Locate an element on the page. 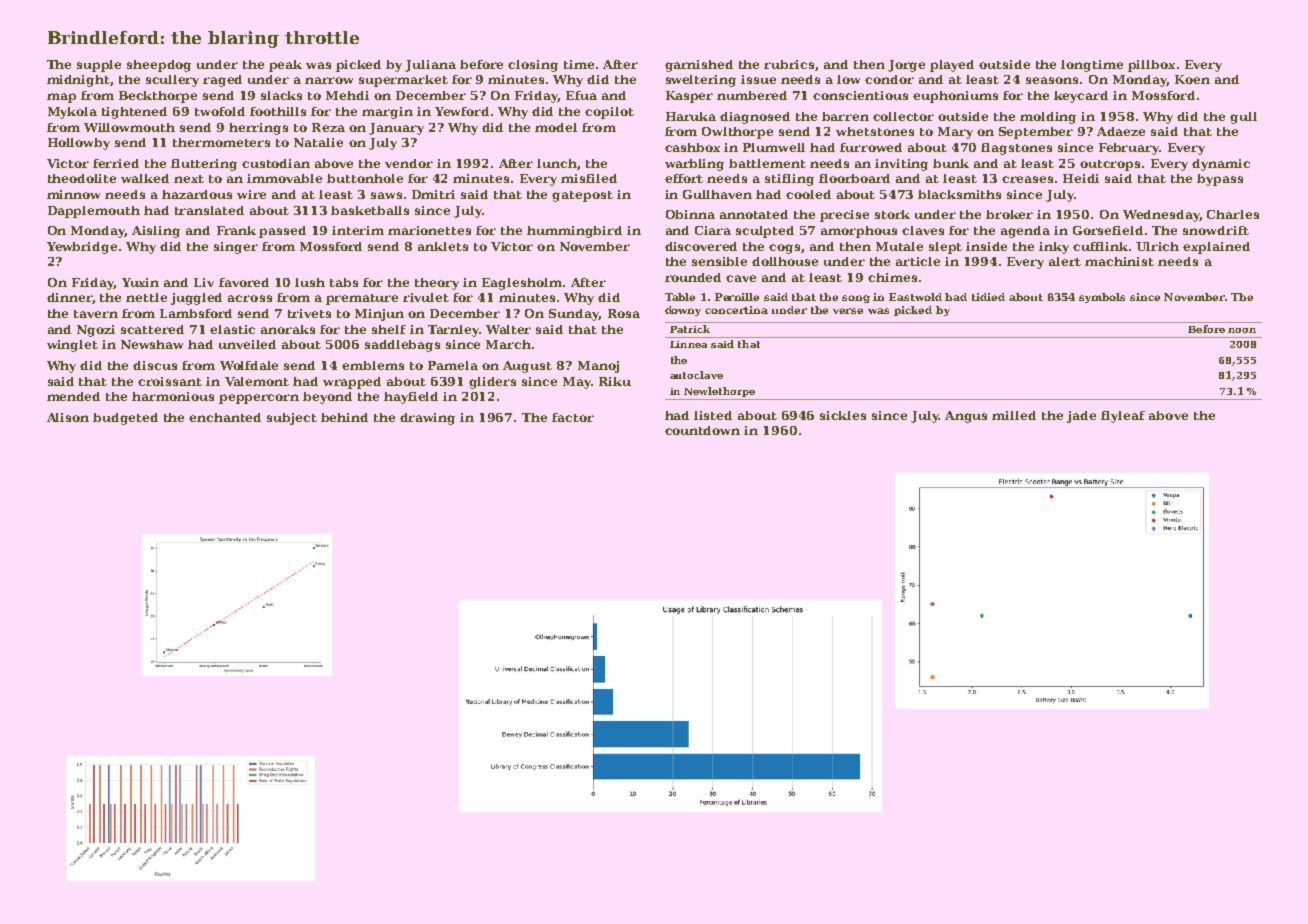 The image size is (1308, 924). machinist is located at coordinates (1119, 261).
